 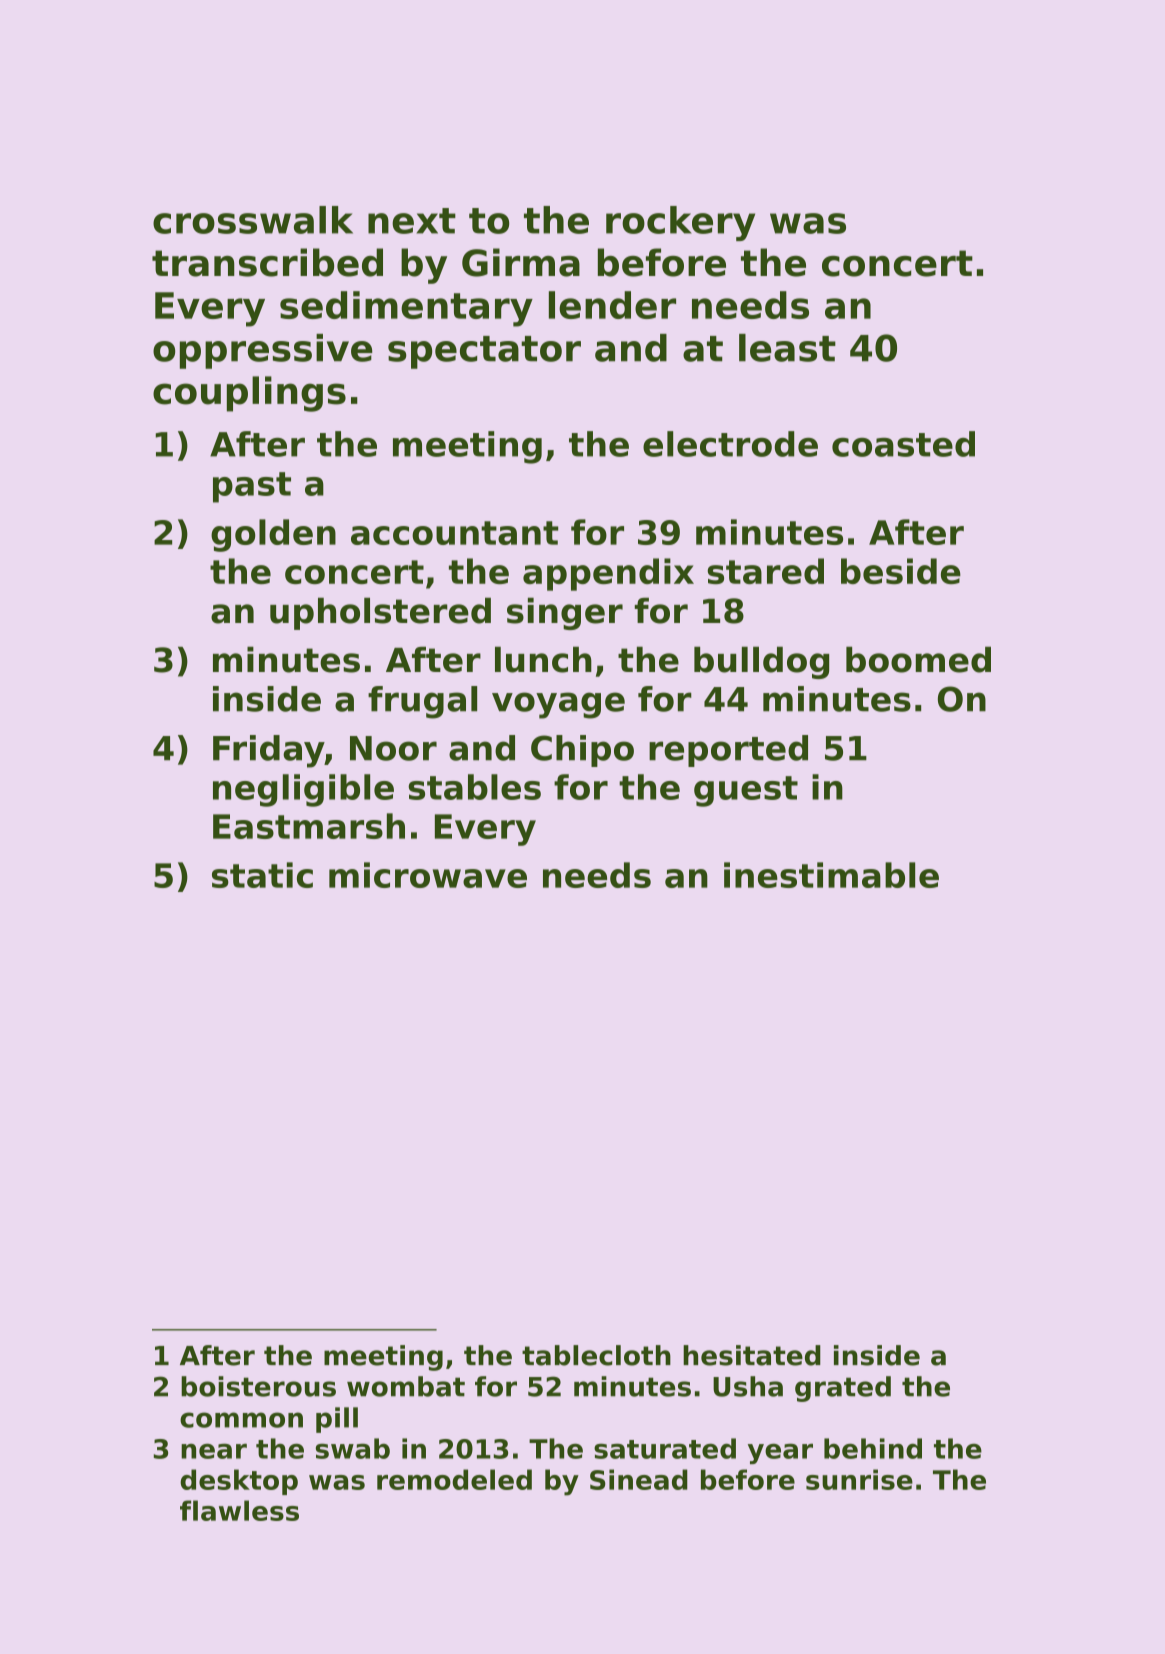 What do you see at coordinates (406, 309) in the screenshot?
I see `sedimentary` at bounding box center [406, 309].
